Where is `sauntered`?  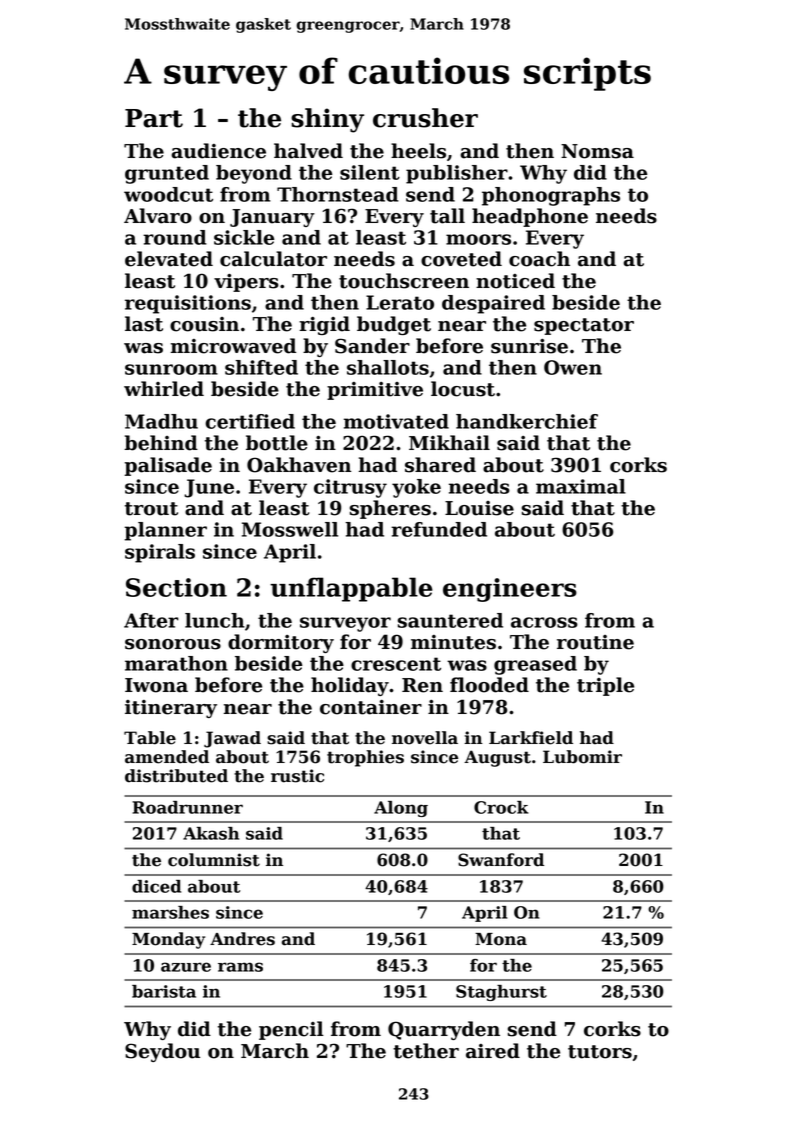
sauntered is located at coordinates (450, 620).
